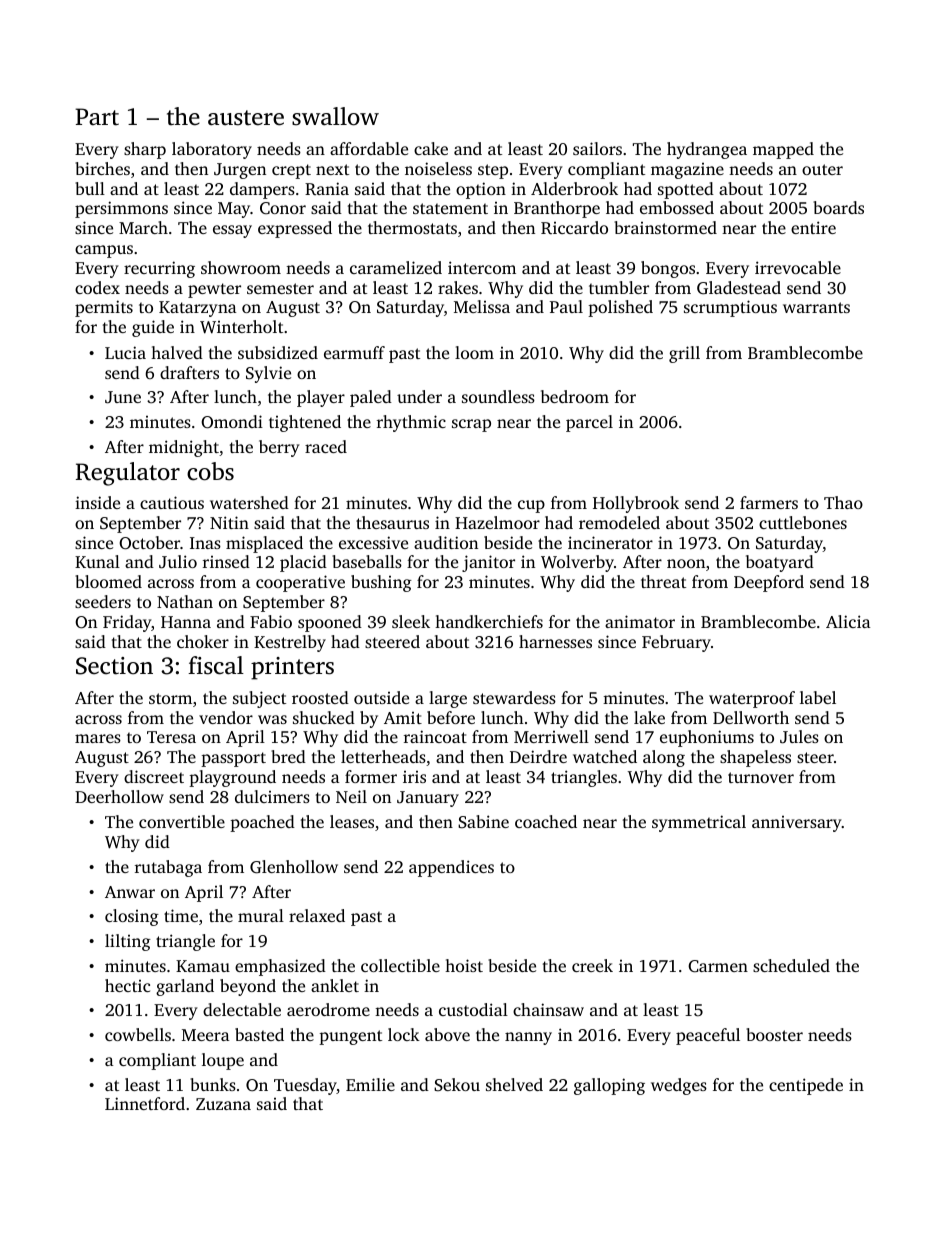 The height and width of the document is (1233, 952). What do you see at coordinates (699, 823) in the document?
I see `symmetrical` at bounding box center [699, 823].
